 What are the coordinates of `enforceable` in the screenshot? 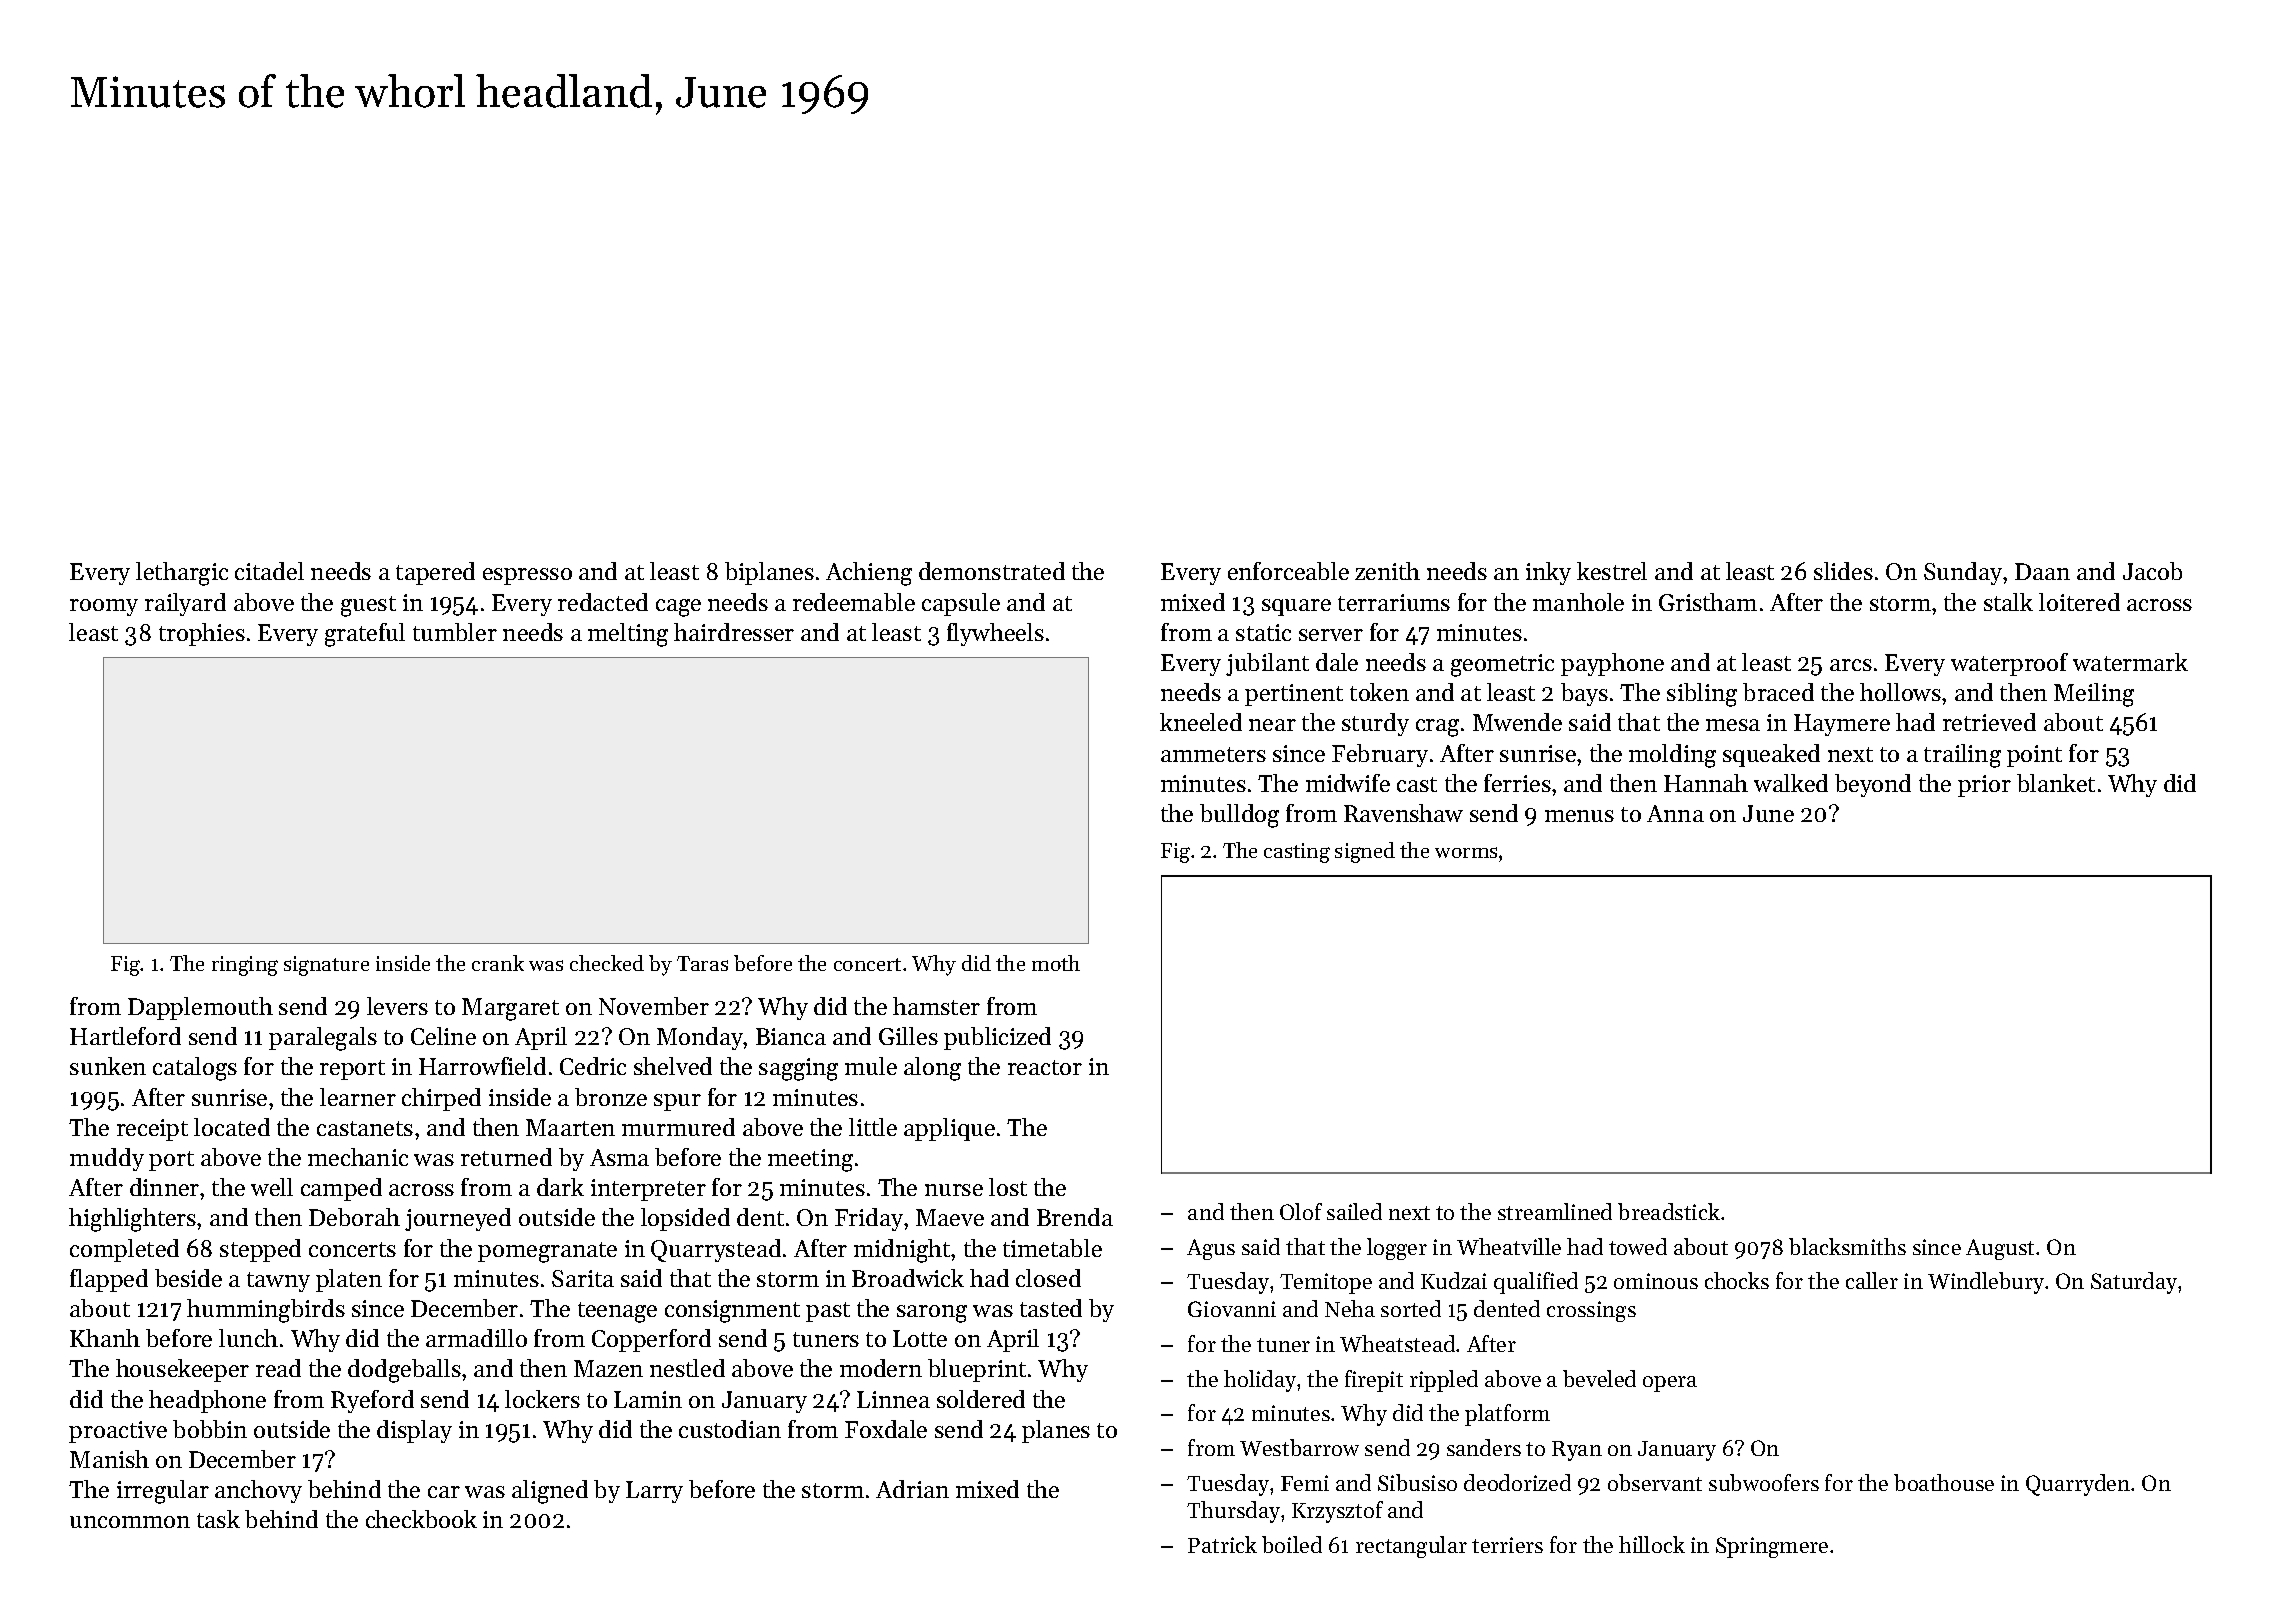 It's located at (1288, 571).
